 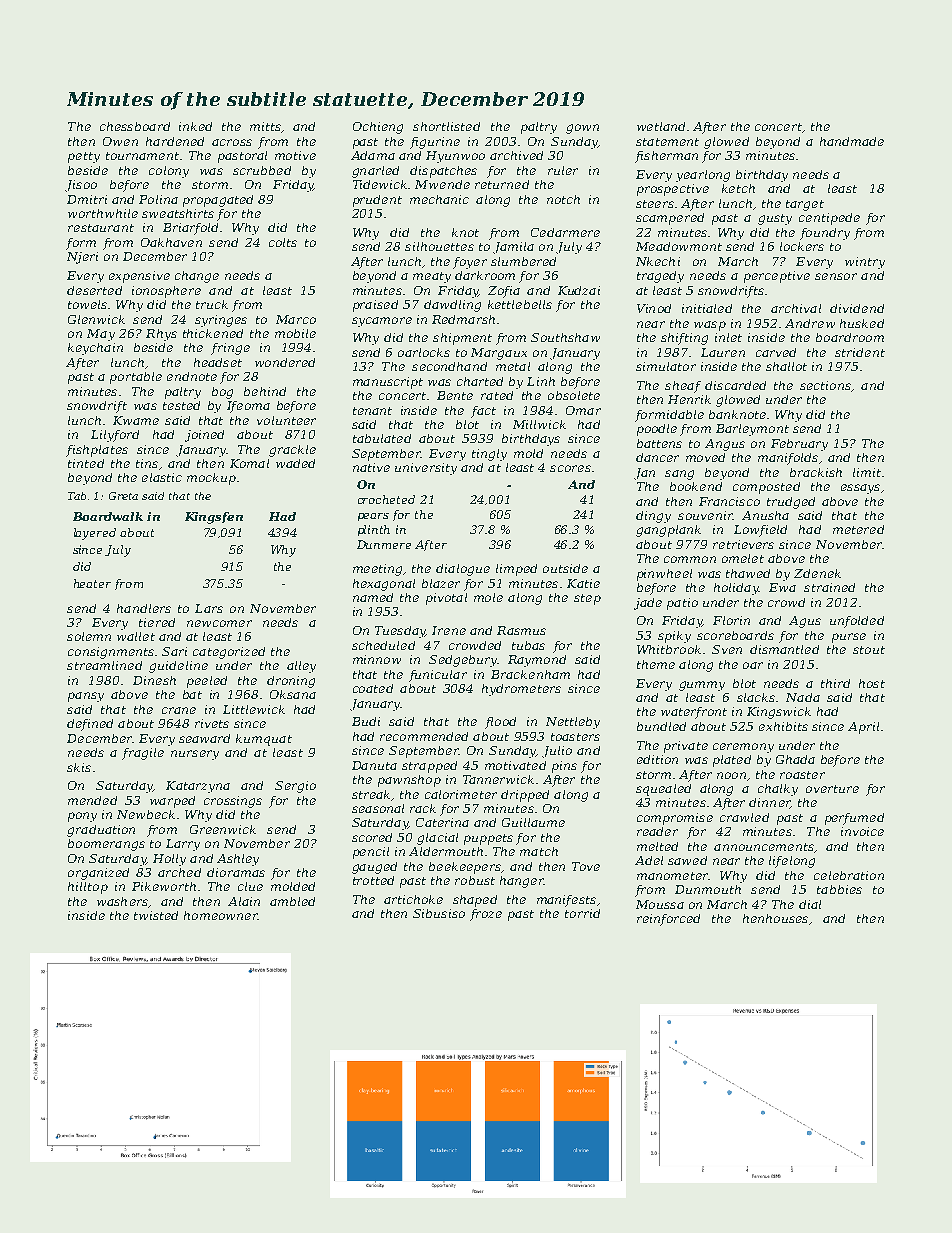 I want to click on hilltop, so click(x=88, y=888).
